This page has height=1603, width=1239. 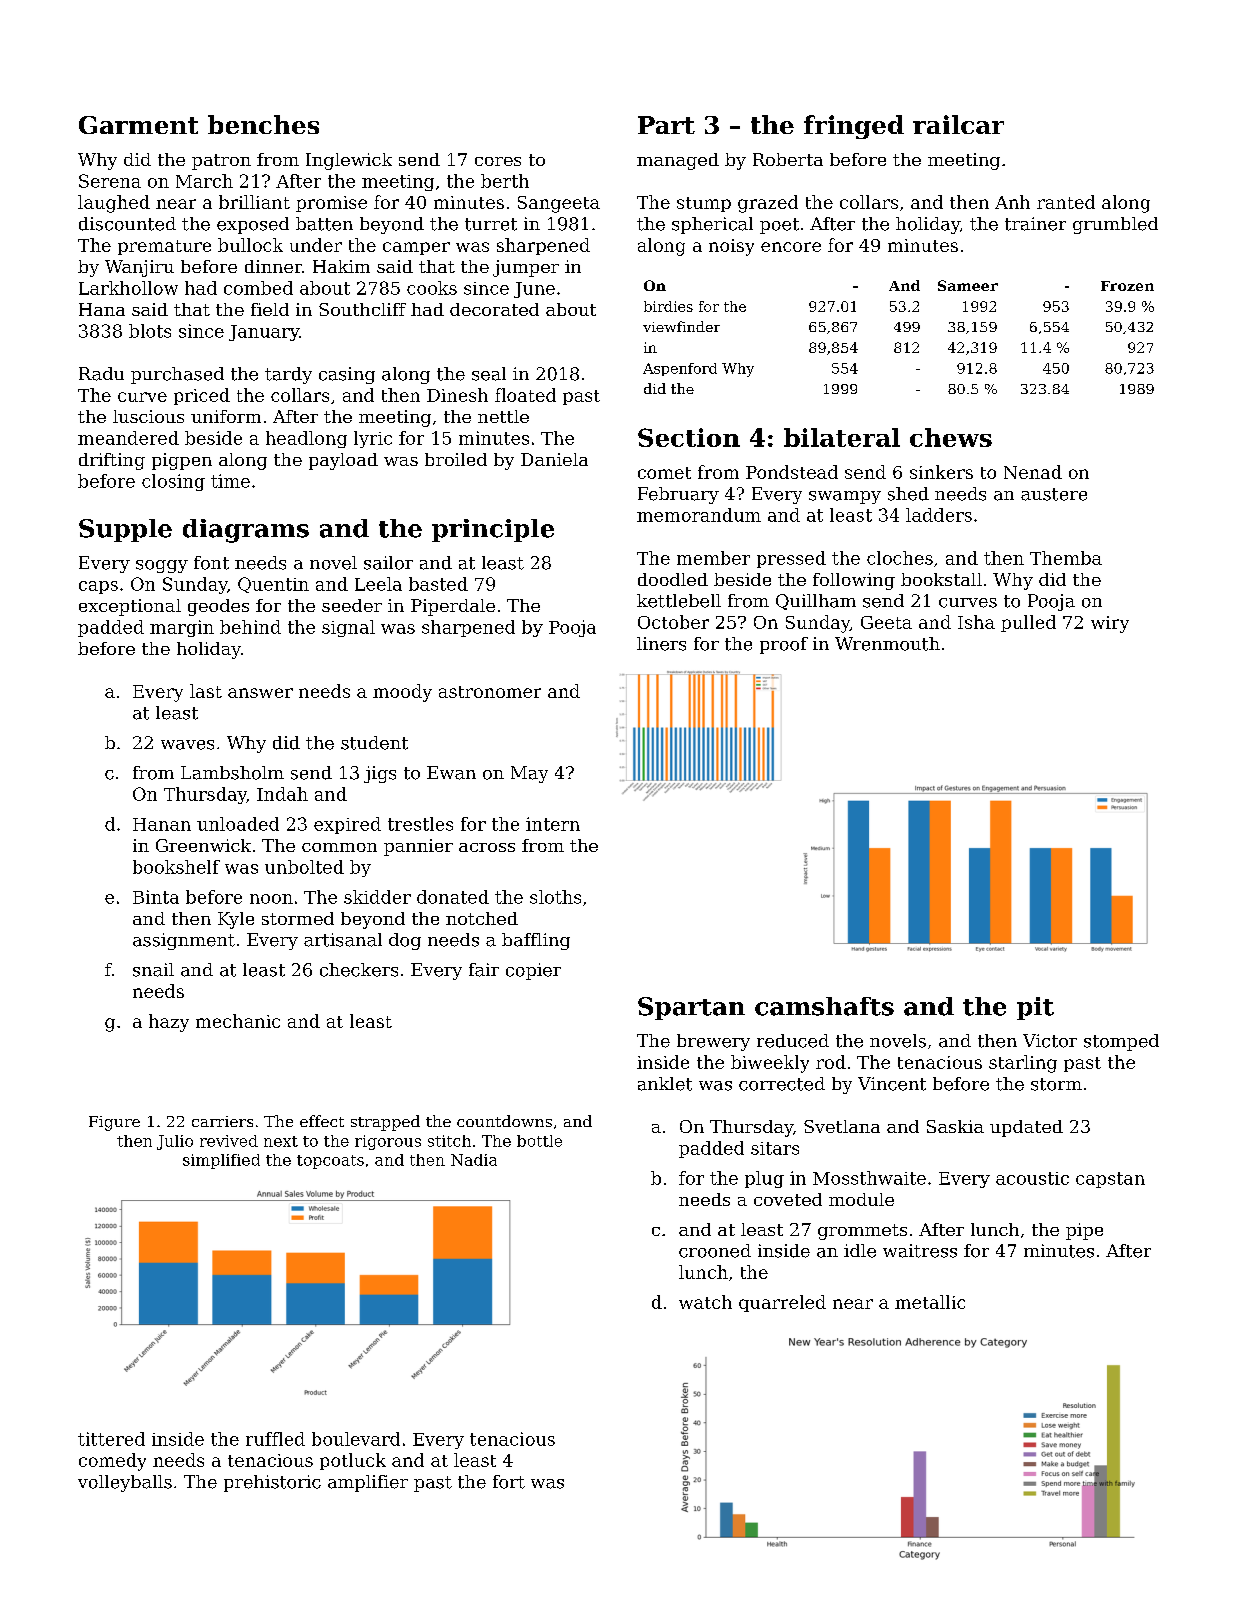 What do you see at coordinates (958, 124) in the page?
I see `railcar` at bounding box center [958, 124].
